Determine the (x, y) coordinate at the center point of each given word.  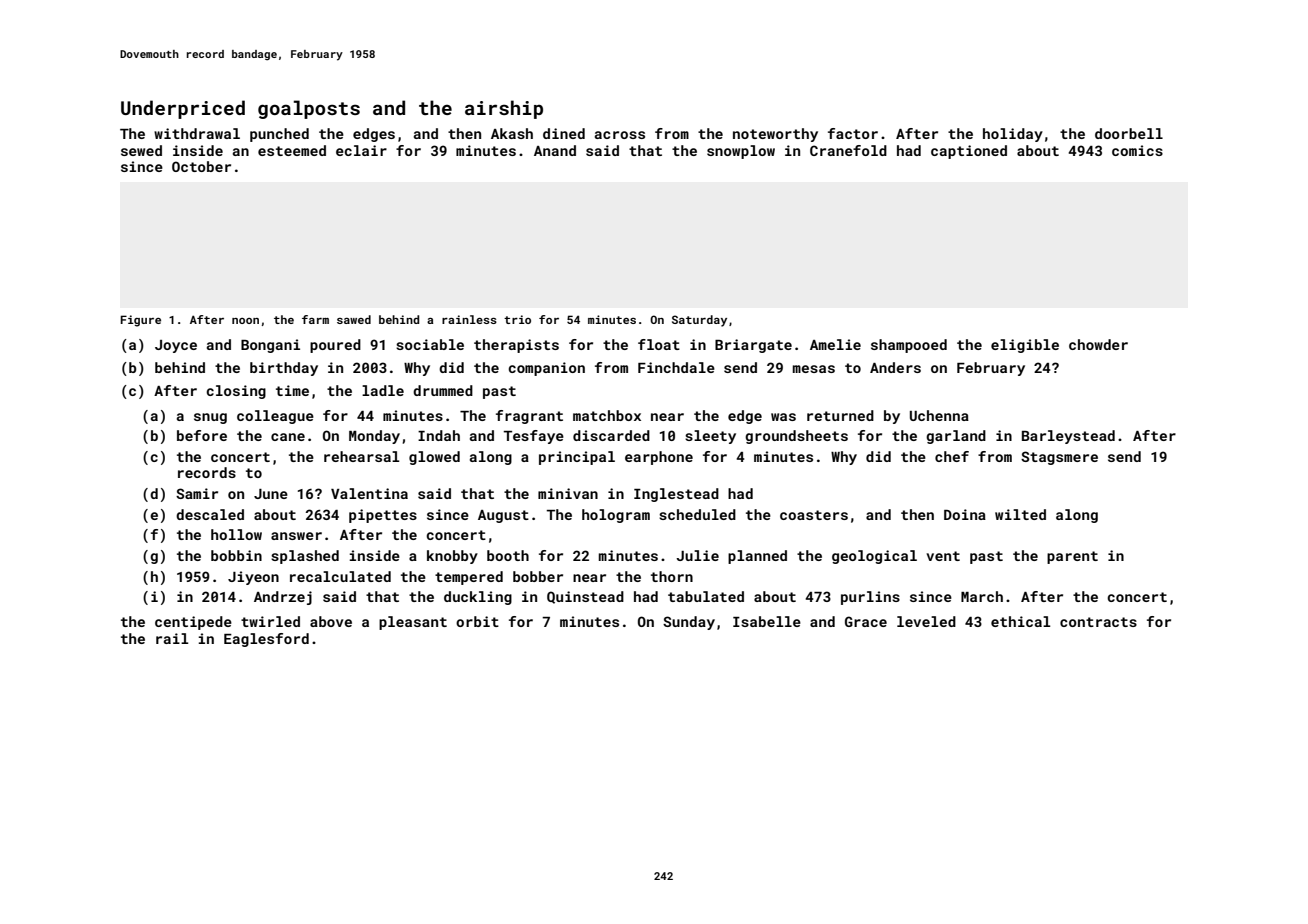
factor (853, 133)
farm (315, 319)
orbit (477, 621)
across (620, 135)
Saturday (699, 321)
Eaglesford (266, 640)
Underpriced (183, 109)
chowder (1098, 344)
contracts (1098, 622)
